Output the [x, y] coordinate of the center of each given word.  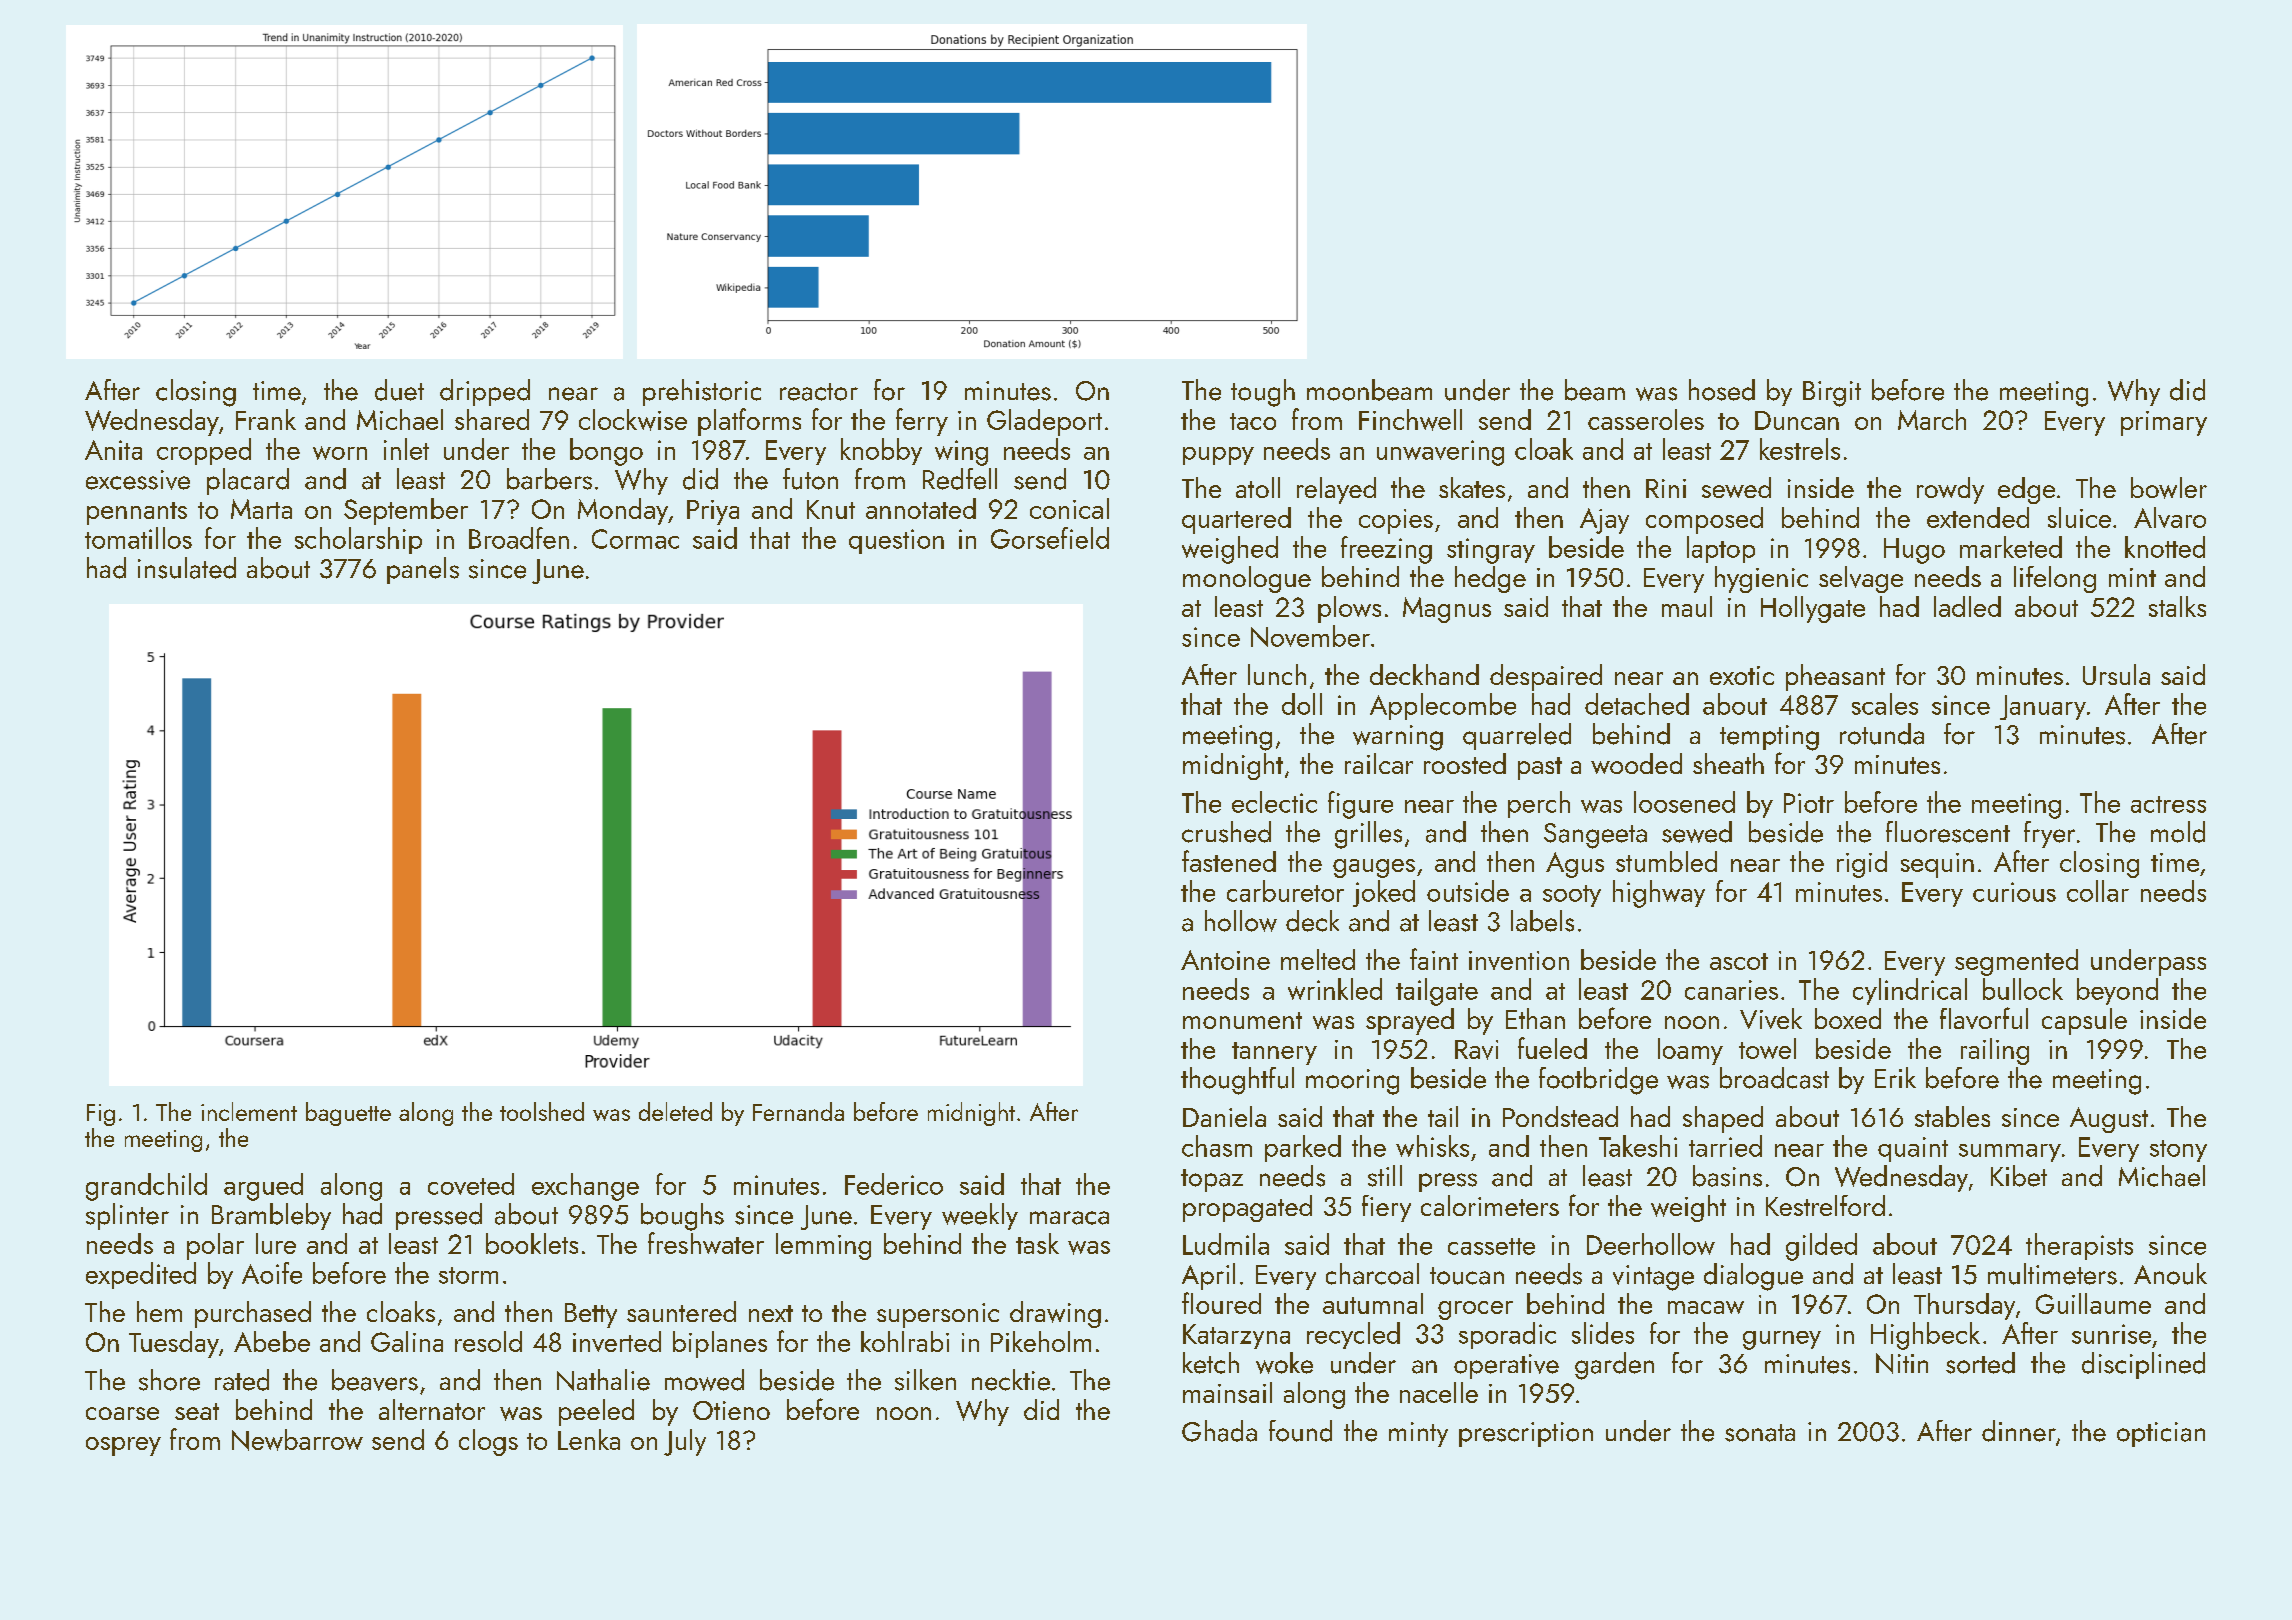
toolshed [542, 1111]
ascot [1739, 961]
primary [2164, 423]
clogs [488, 1442]
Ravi [1476, 1050]
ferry [922, 422]
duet [399, 390]
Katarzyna [1236, 1336]
